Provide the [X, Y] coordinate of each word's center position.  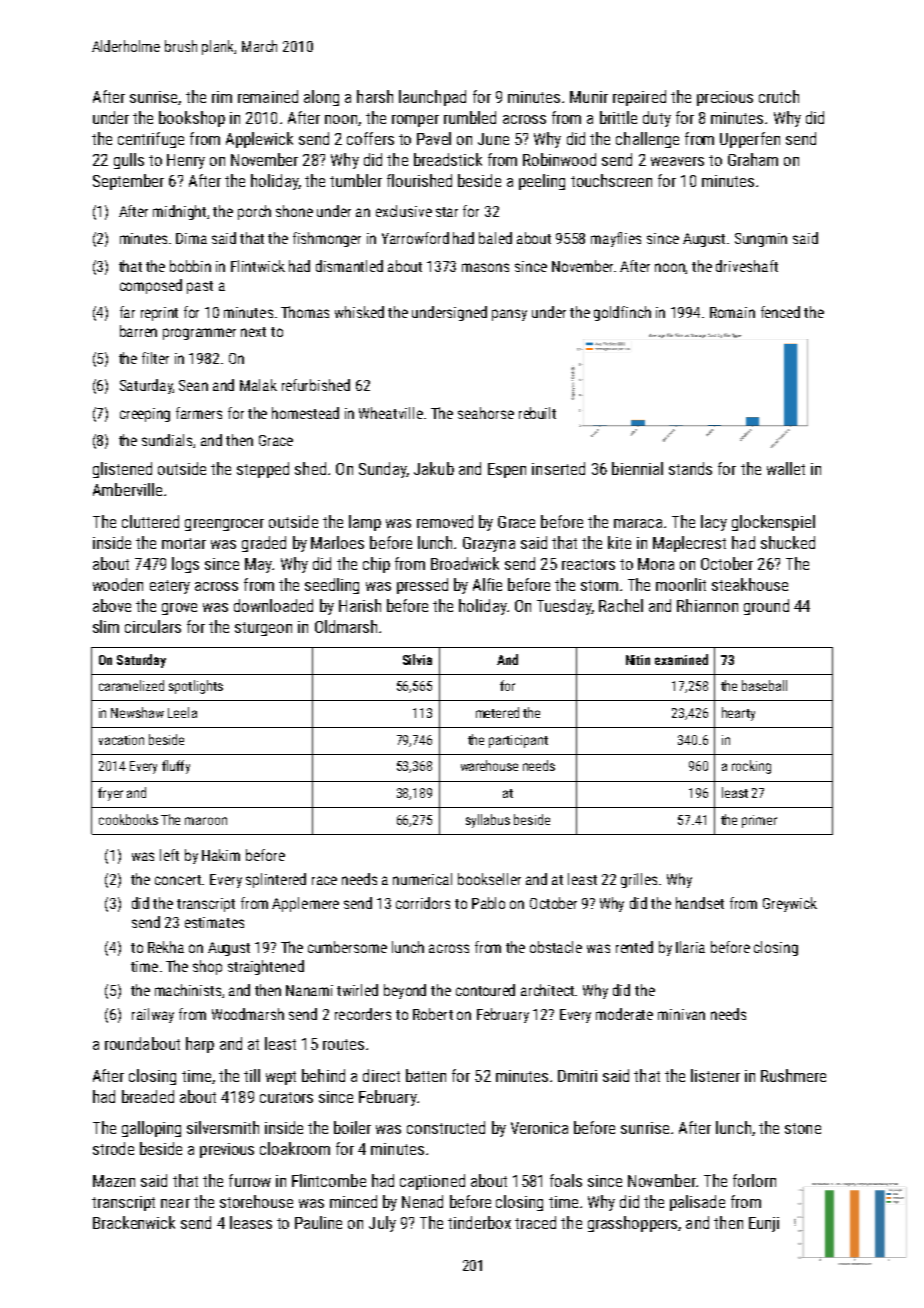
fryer [110, 794]
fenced [780, 312]
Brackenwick [134, 1222]
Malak [258, 385]
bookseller [489, 879]
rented [634, 947]
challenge [647, 140]
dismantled [349, 266]
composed [151, 286]
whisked [359, 312]
